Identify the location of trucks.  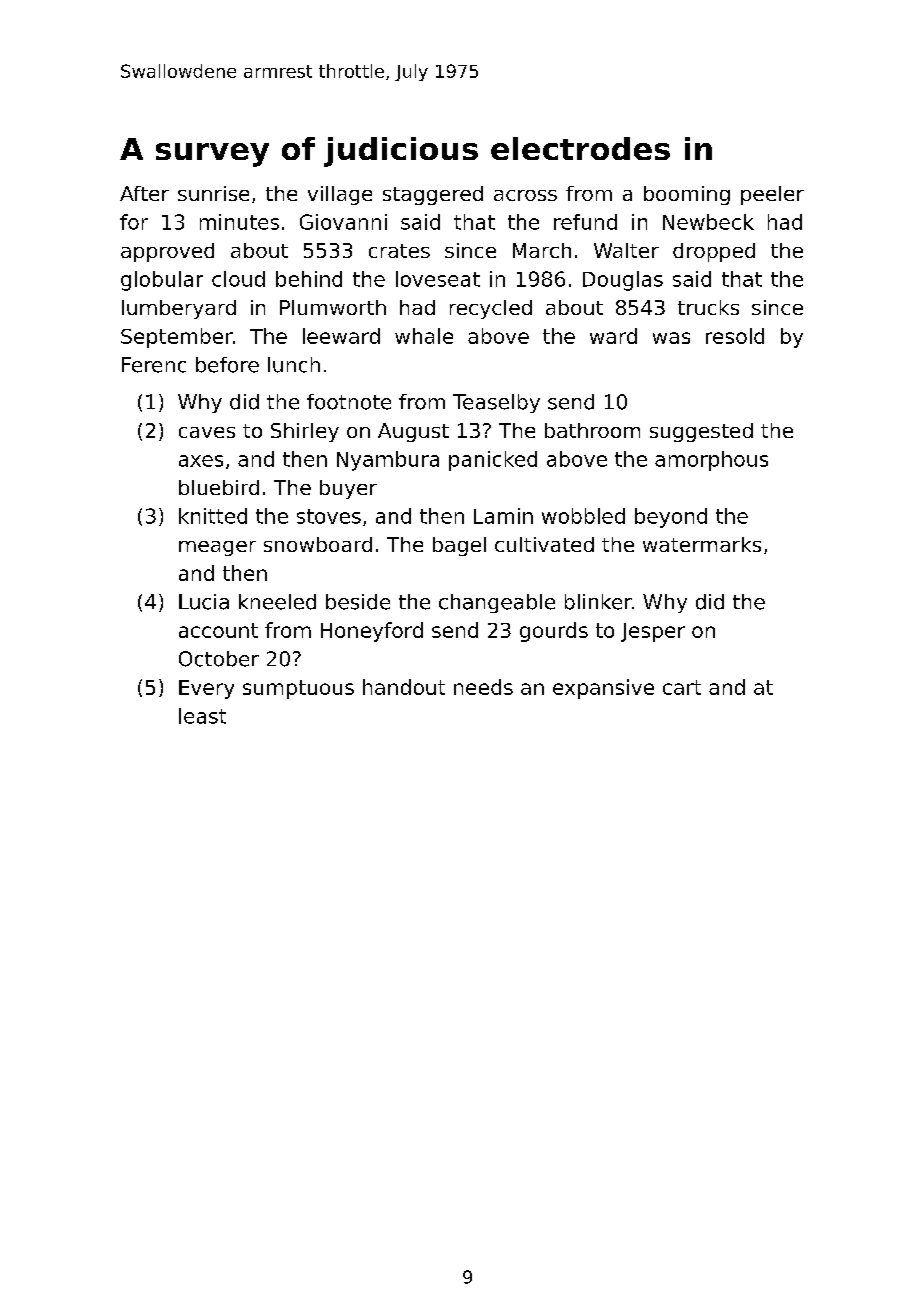
(708, 307).
